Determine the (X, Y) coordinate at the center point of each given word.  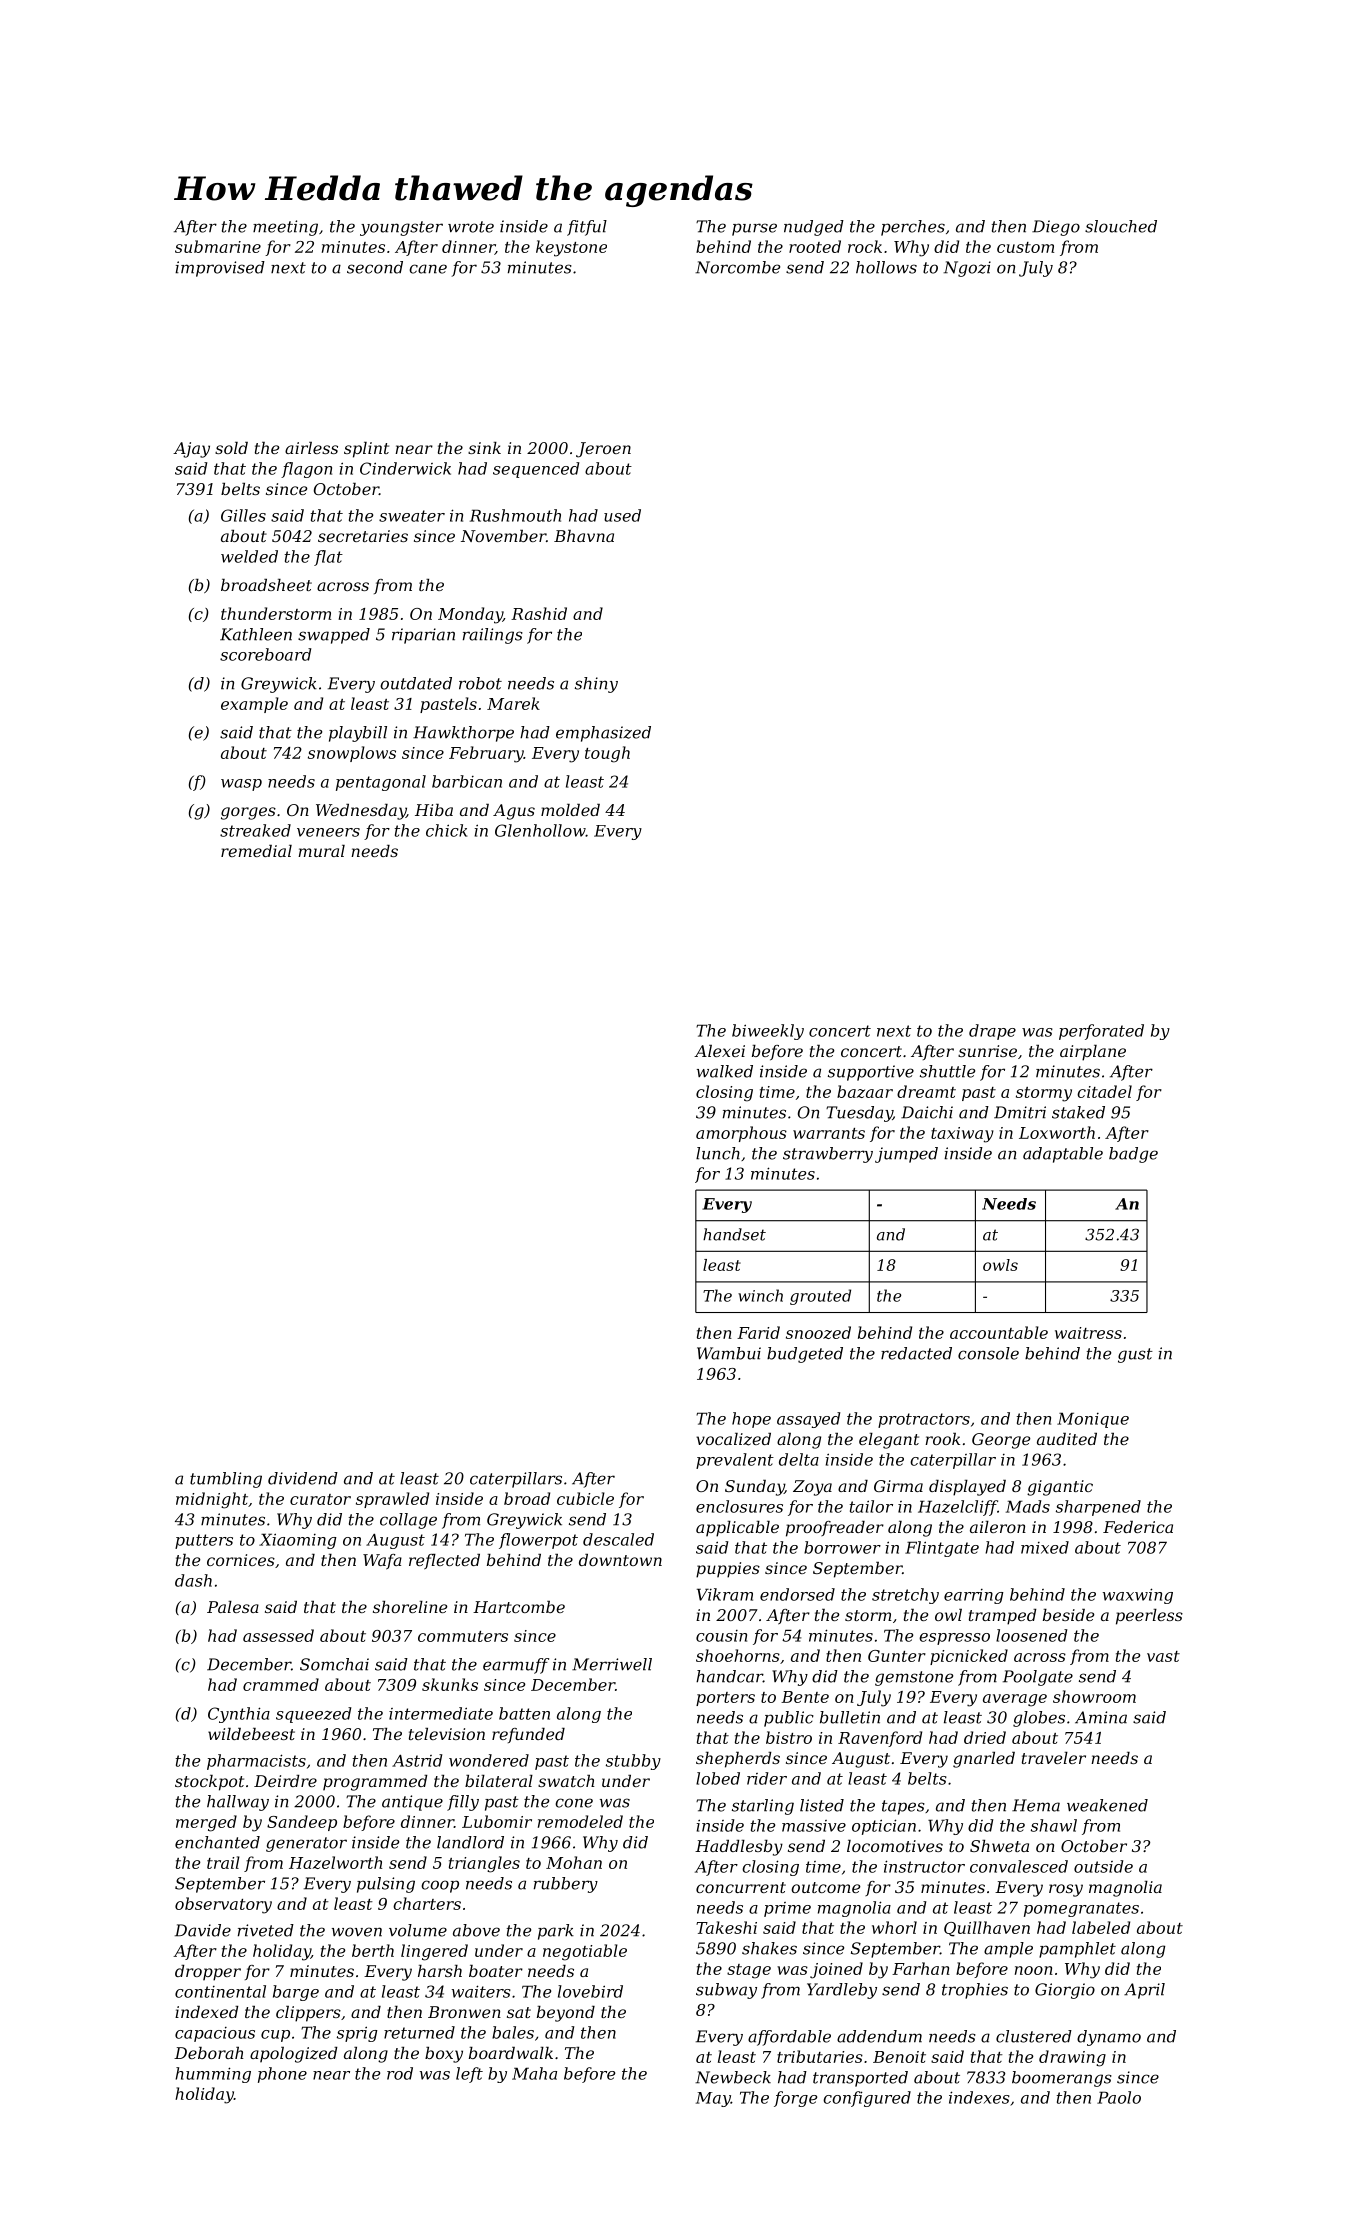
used (622, 515)
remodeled (580, 1821)
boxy (444, 2055)
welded (249, 556)
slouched (1121, 226)
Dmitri (1020, 1112)
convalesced (1019, 1866)
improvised (220, 269)
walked (725, 1071)
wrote (471, 227)
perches (913, 228)
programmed (375, 1783)
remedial (256, 851)
